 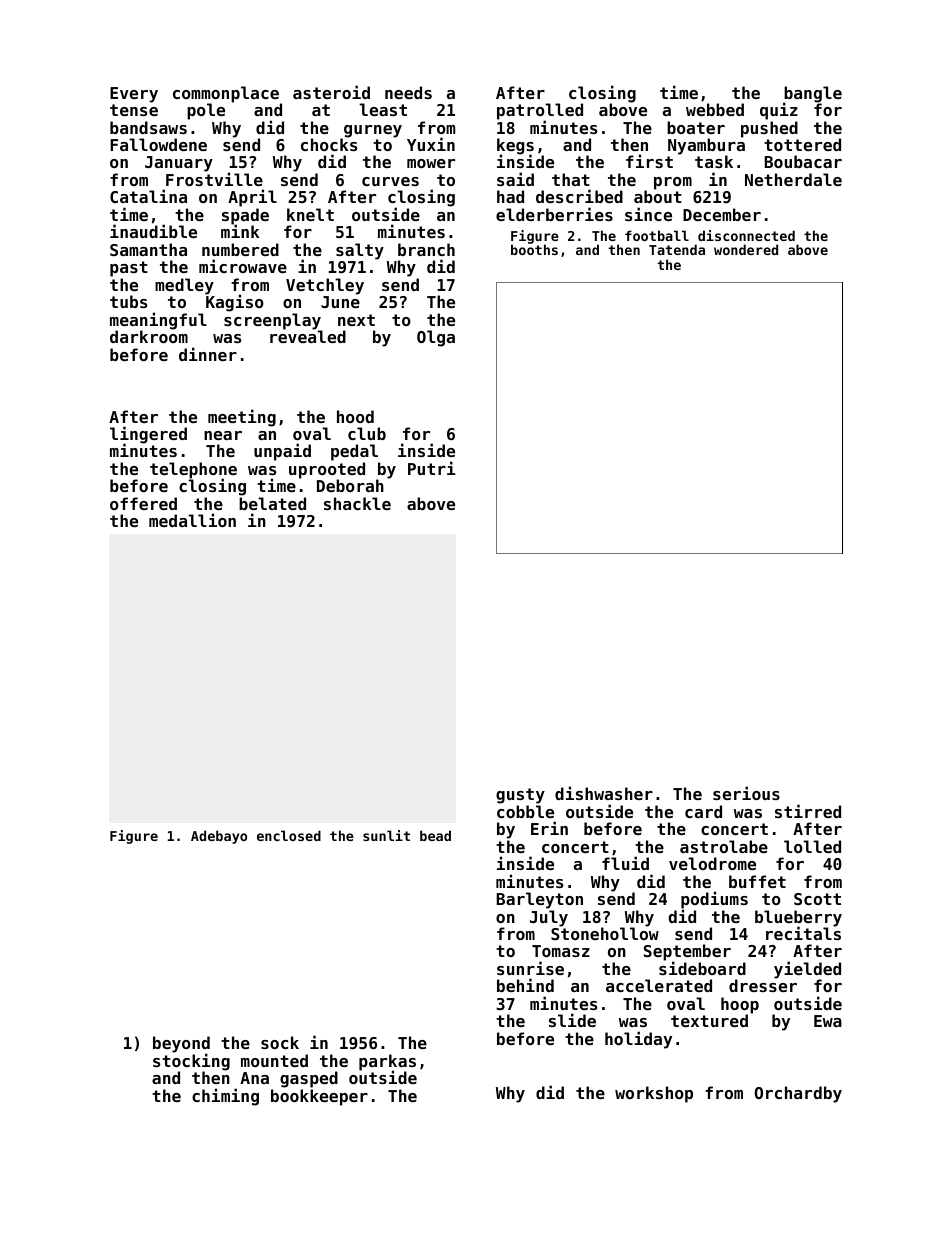 What do you see at coordinates (812, 846) in the image?
I see `lolled` at bounding box center [812, 846].
